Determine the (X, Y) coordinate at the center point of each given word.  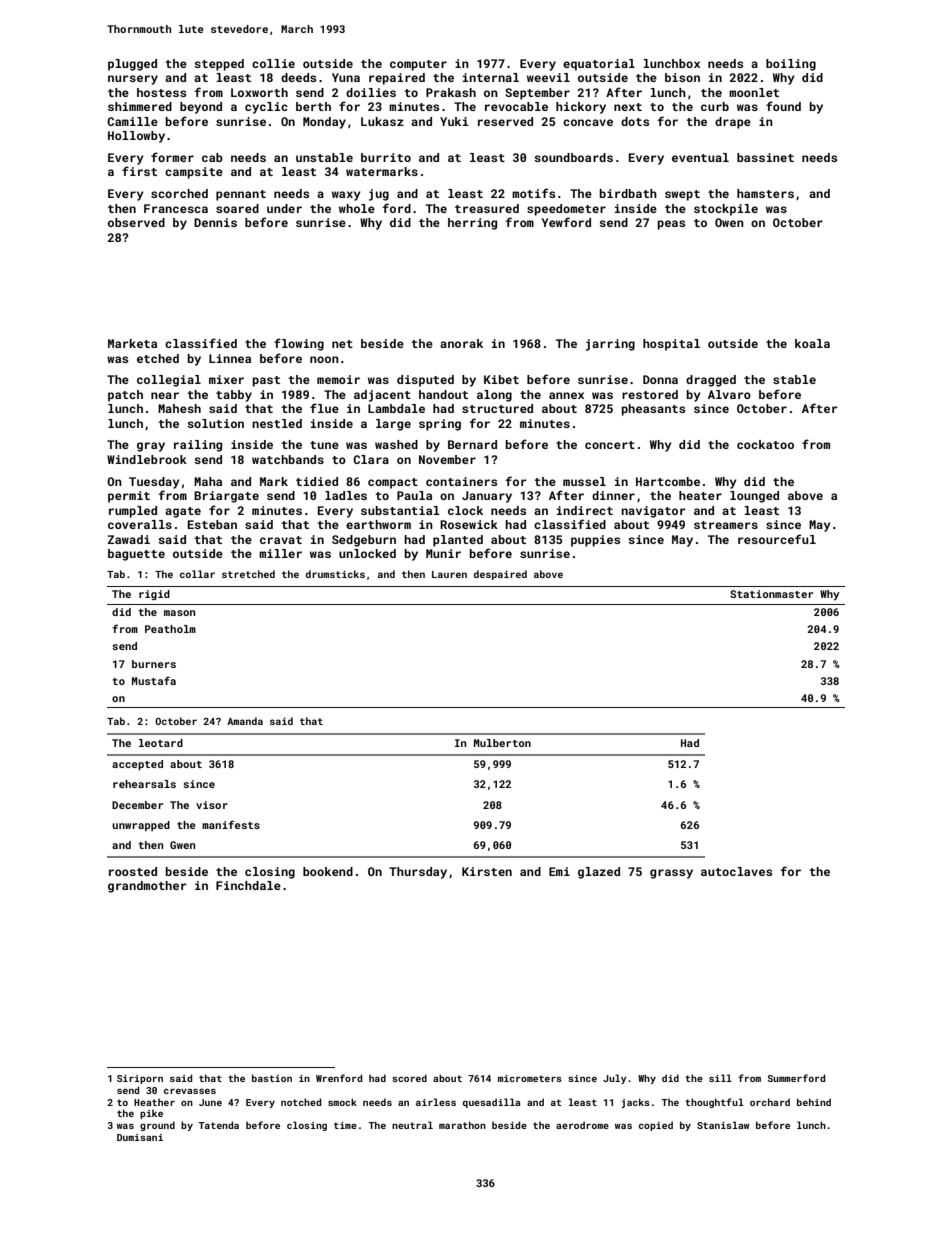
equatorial (599, 65)
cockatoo (765, 444)
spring (440, 425)
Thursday (418, 873)
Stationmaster (771, 594)
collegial (169, 381)
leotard (161, 743)
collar (197, 574)
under (284, 208)
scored (409, 1078)
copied (656, 1126)
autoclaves (736, 871)
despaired (500, 575)
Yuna (346, 77)
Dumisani (140, 1137)
